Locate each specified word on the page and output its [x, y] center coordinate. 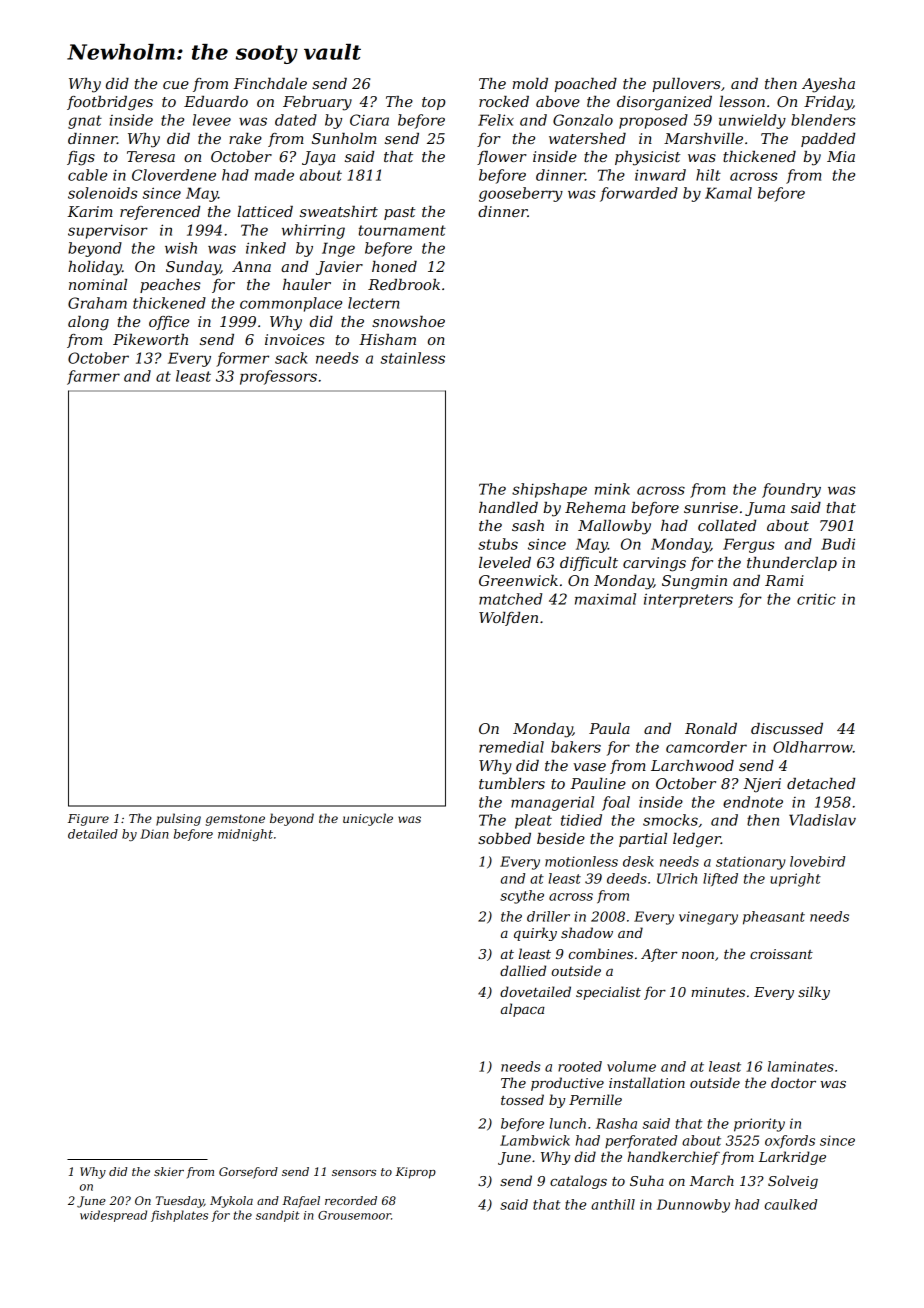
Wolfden [508, 619]
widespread [113, 1216]
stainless [413, 358]
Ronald [711, 728]
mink [612, 489]
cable [87, 175]
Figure [88, 820]
